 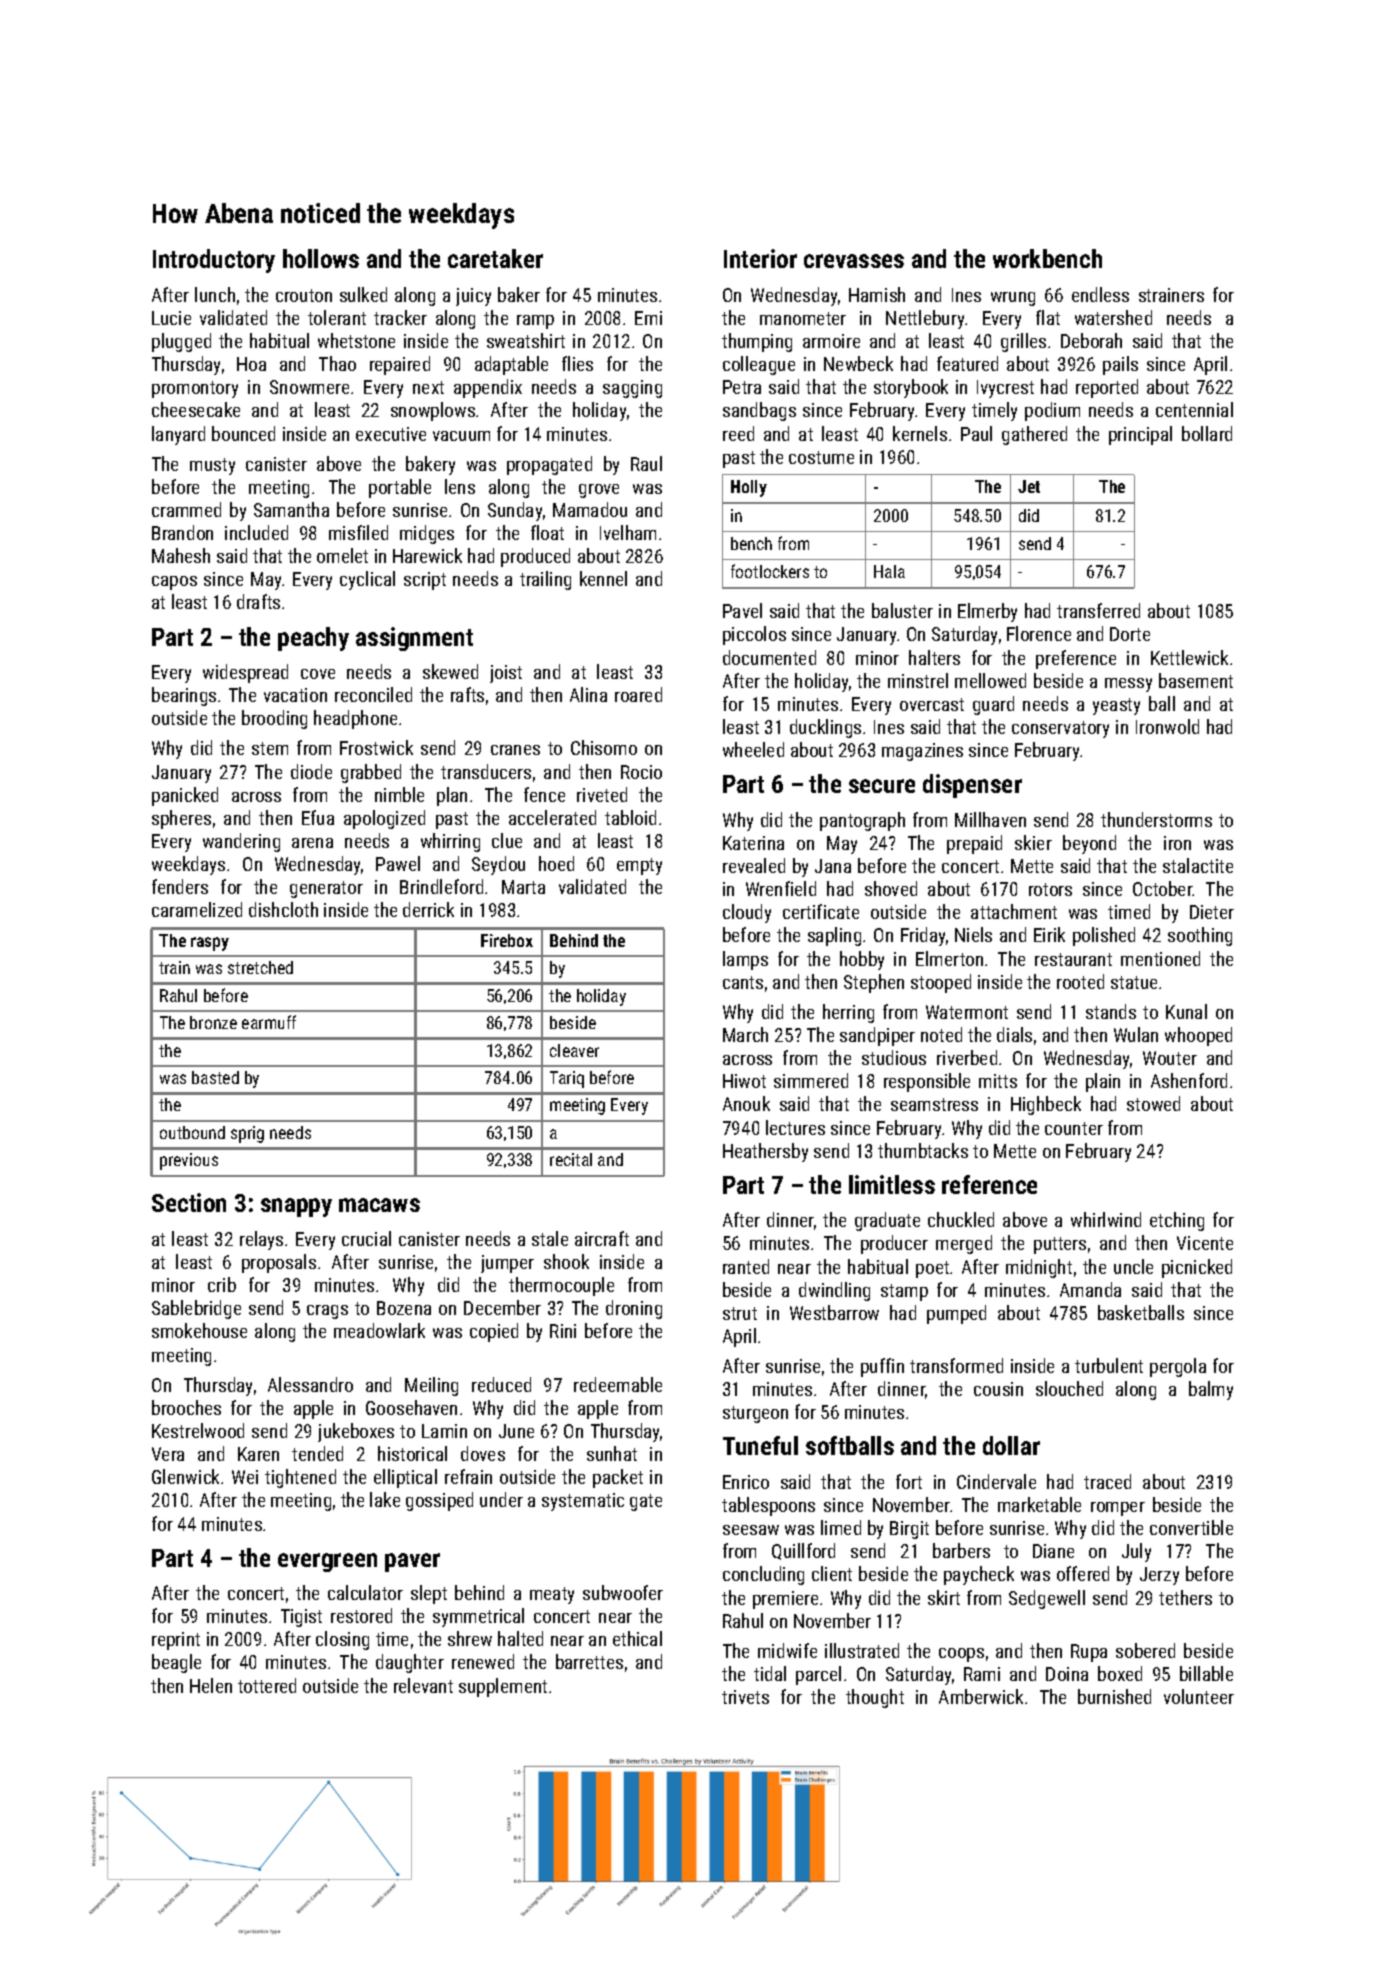 What do you see at coordinates (981, 1696) in the screenshot?
I see `Amberwick` at bounding box center [981, 1696].
